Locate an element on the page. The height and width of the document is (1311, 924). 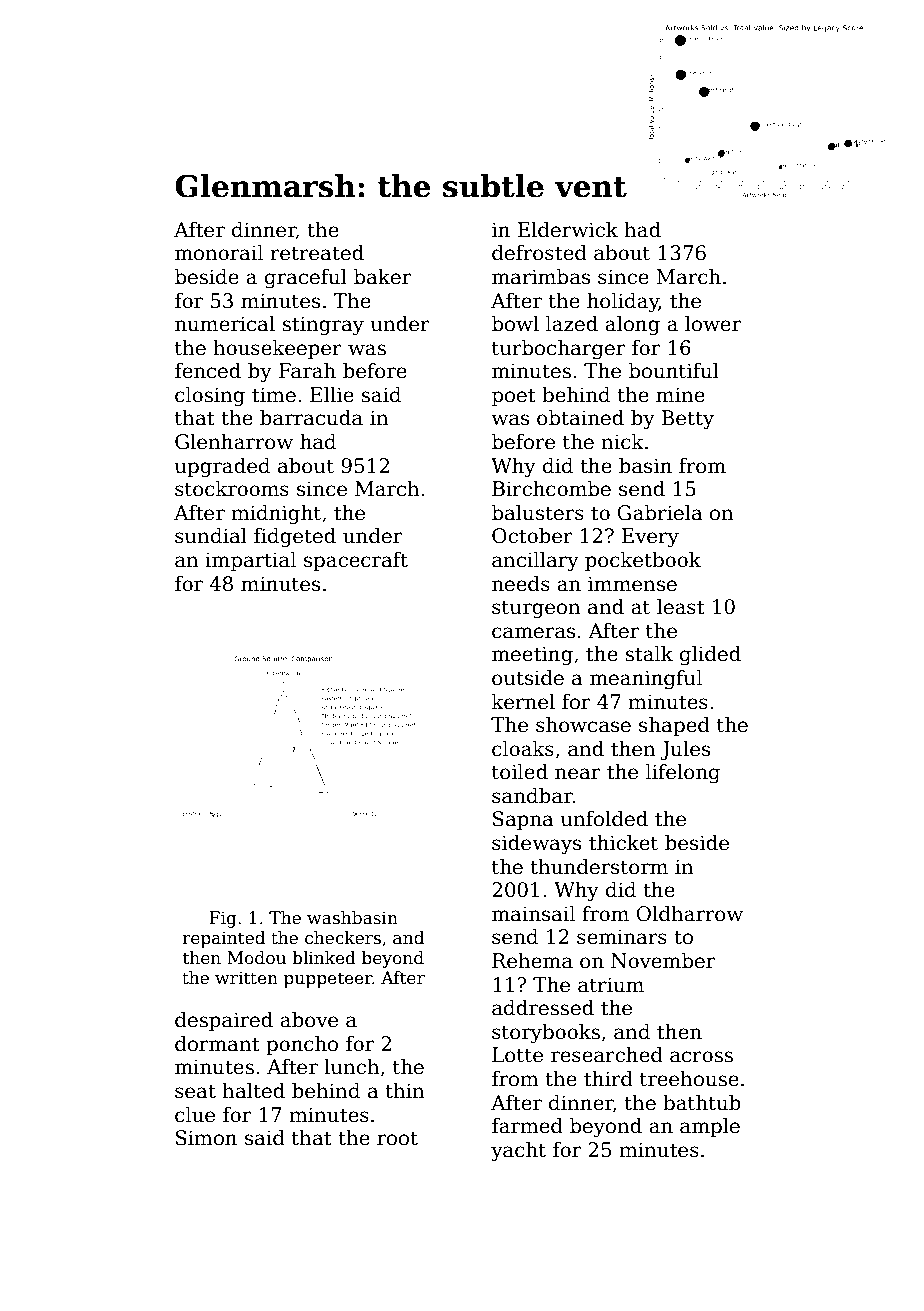
repainted is located at coordinates (223, 939).
